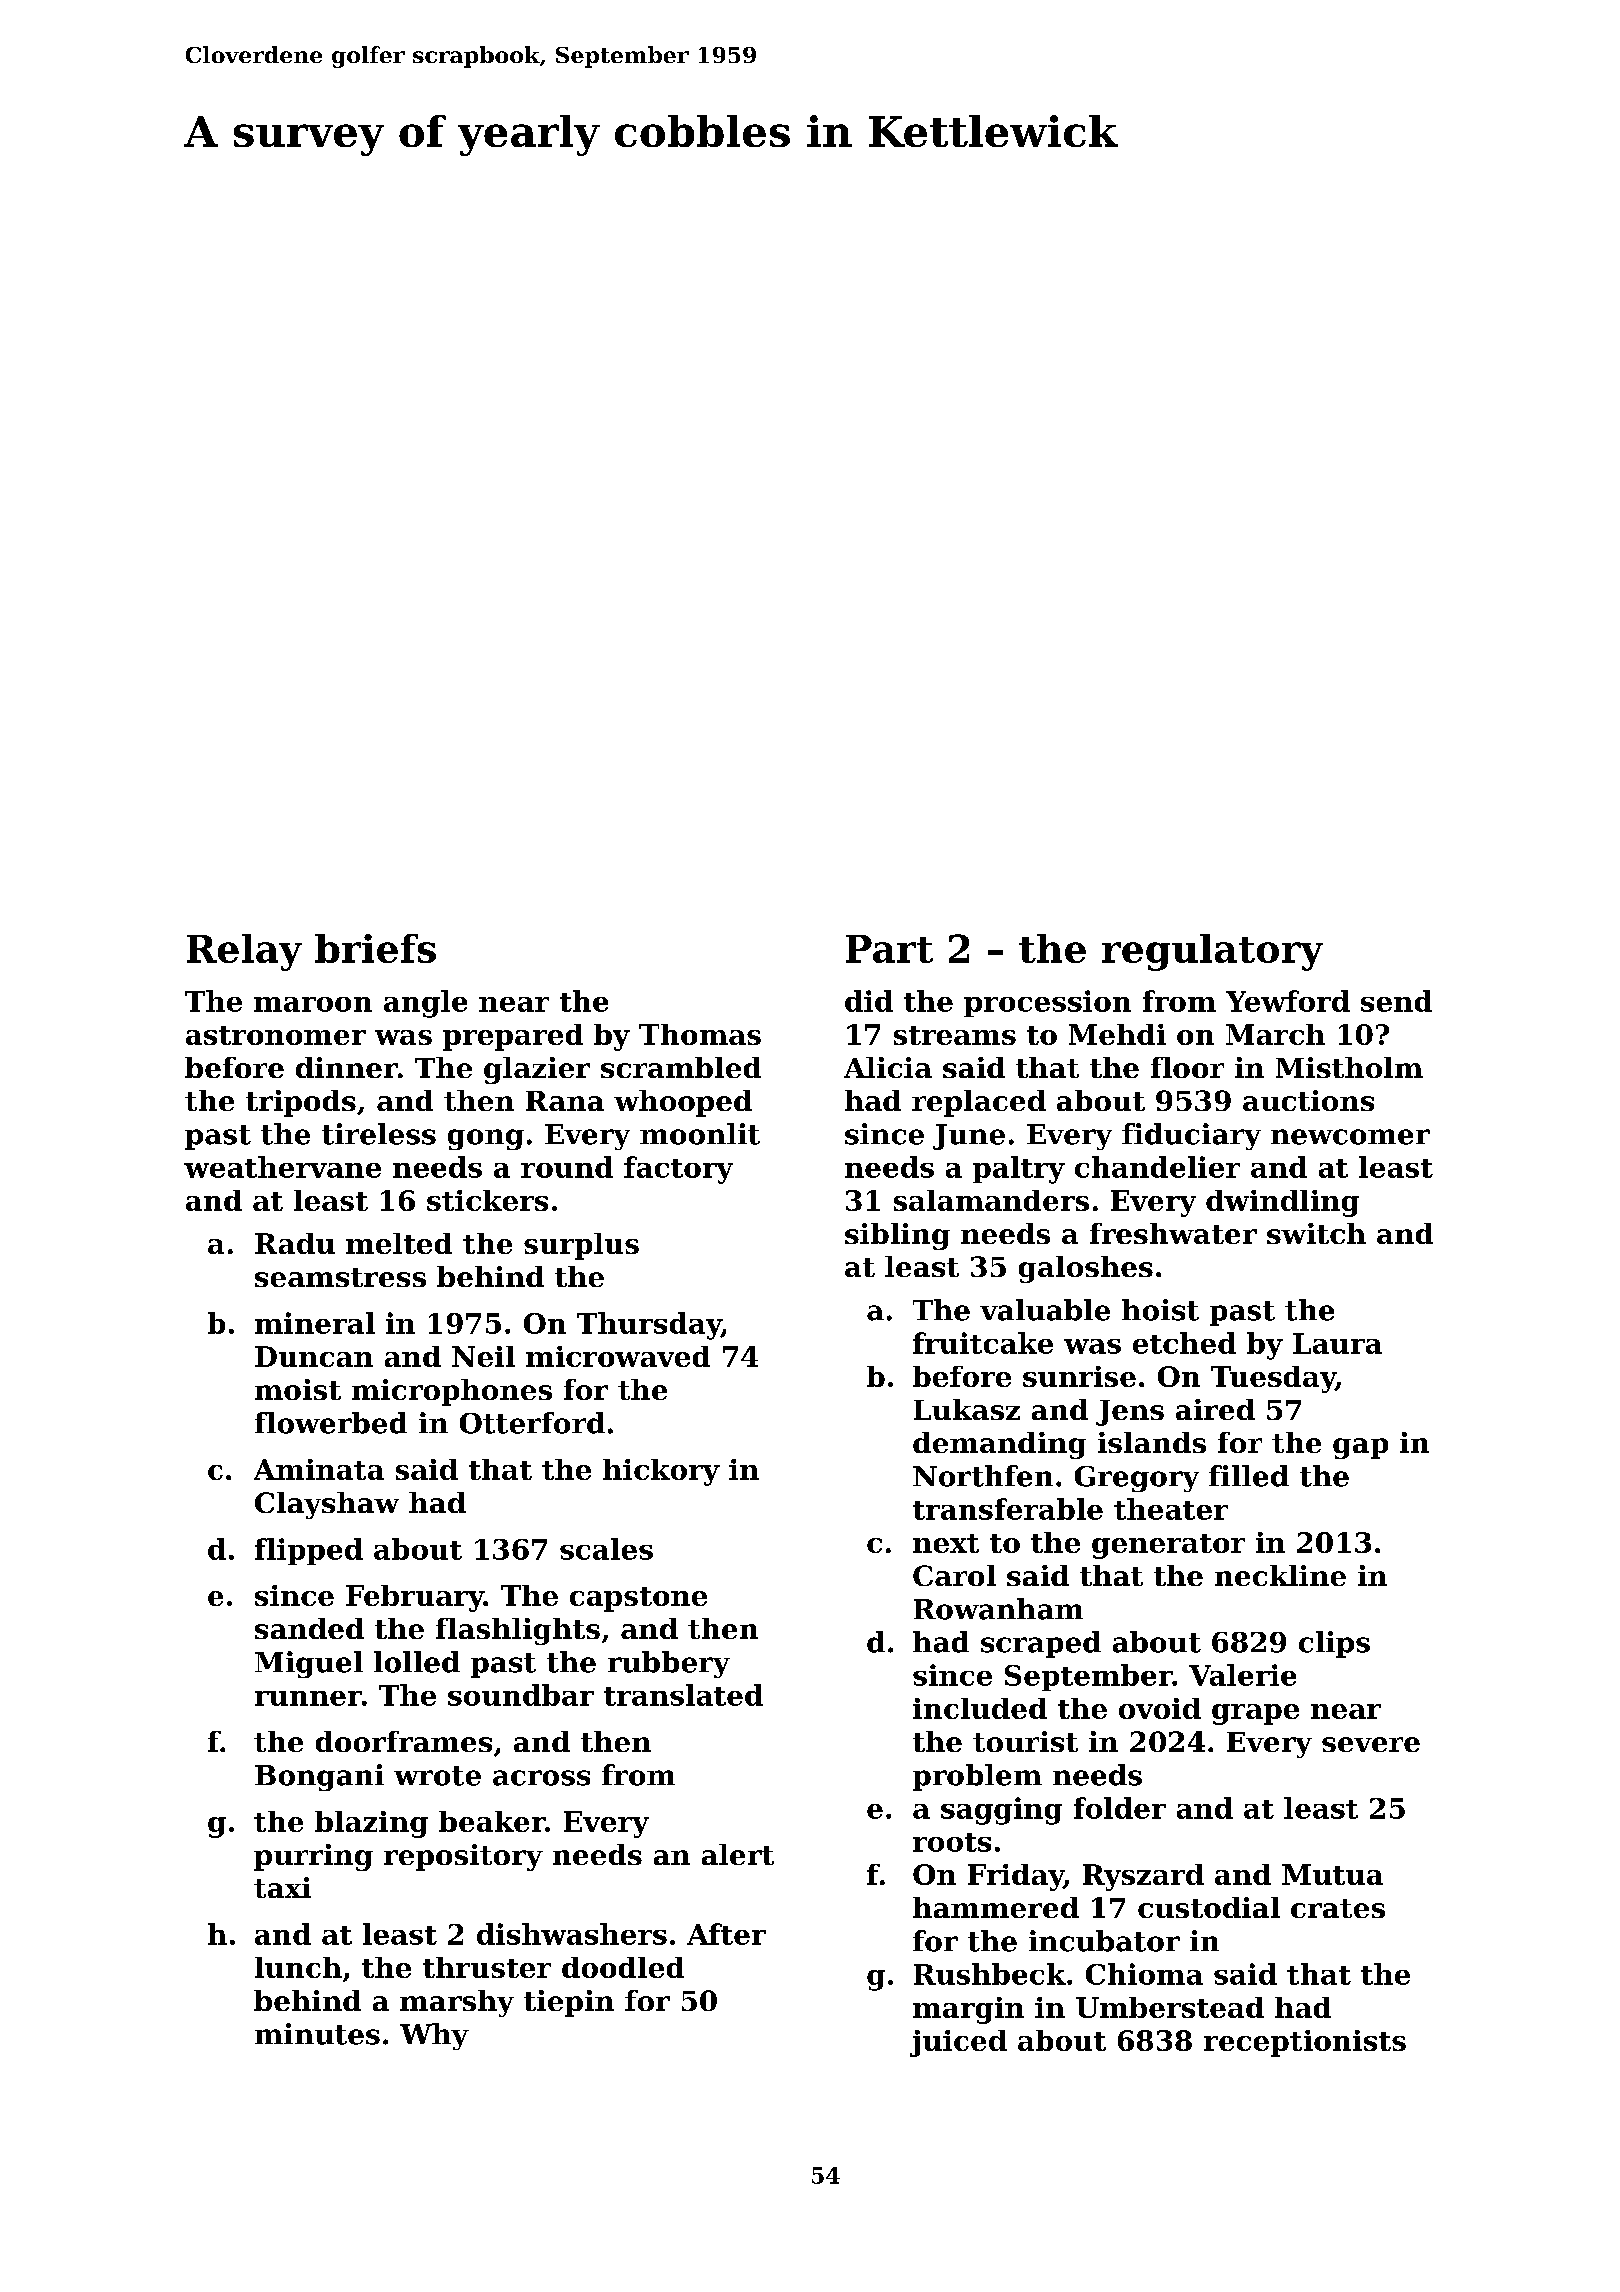  What do you see at coordinates (983, 1476) in the page?
I see `Northfen` at bounding box center [983, 1476].
